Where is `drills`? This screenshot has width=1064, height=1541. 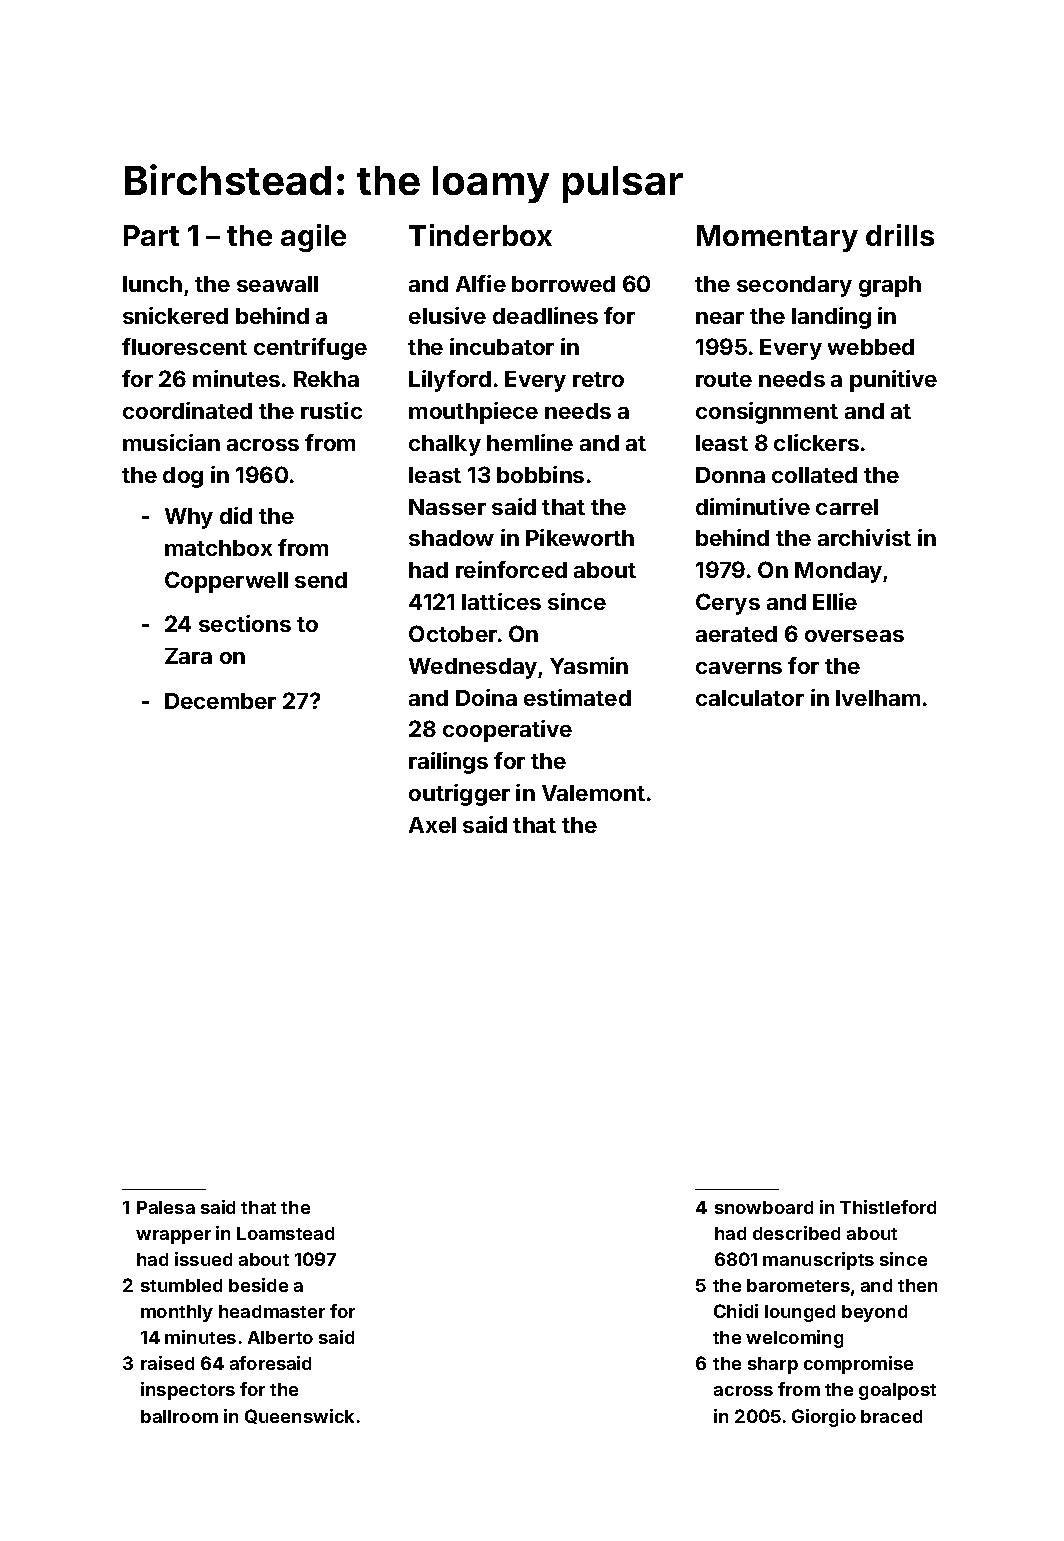
drills is located at coordinates (900, 235).
